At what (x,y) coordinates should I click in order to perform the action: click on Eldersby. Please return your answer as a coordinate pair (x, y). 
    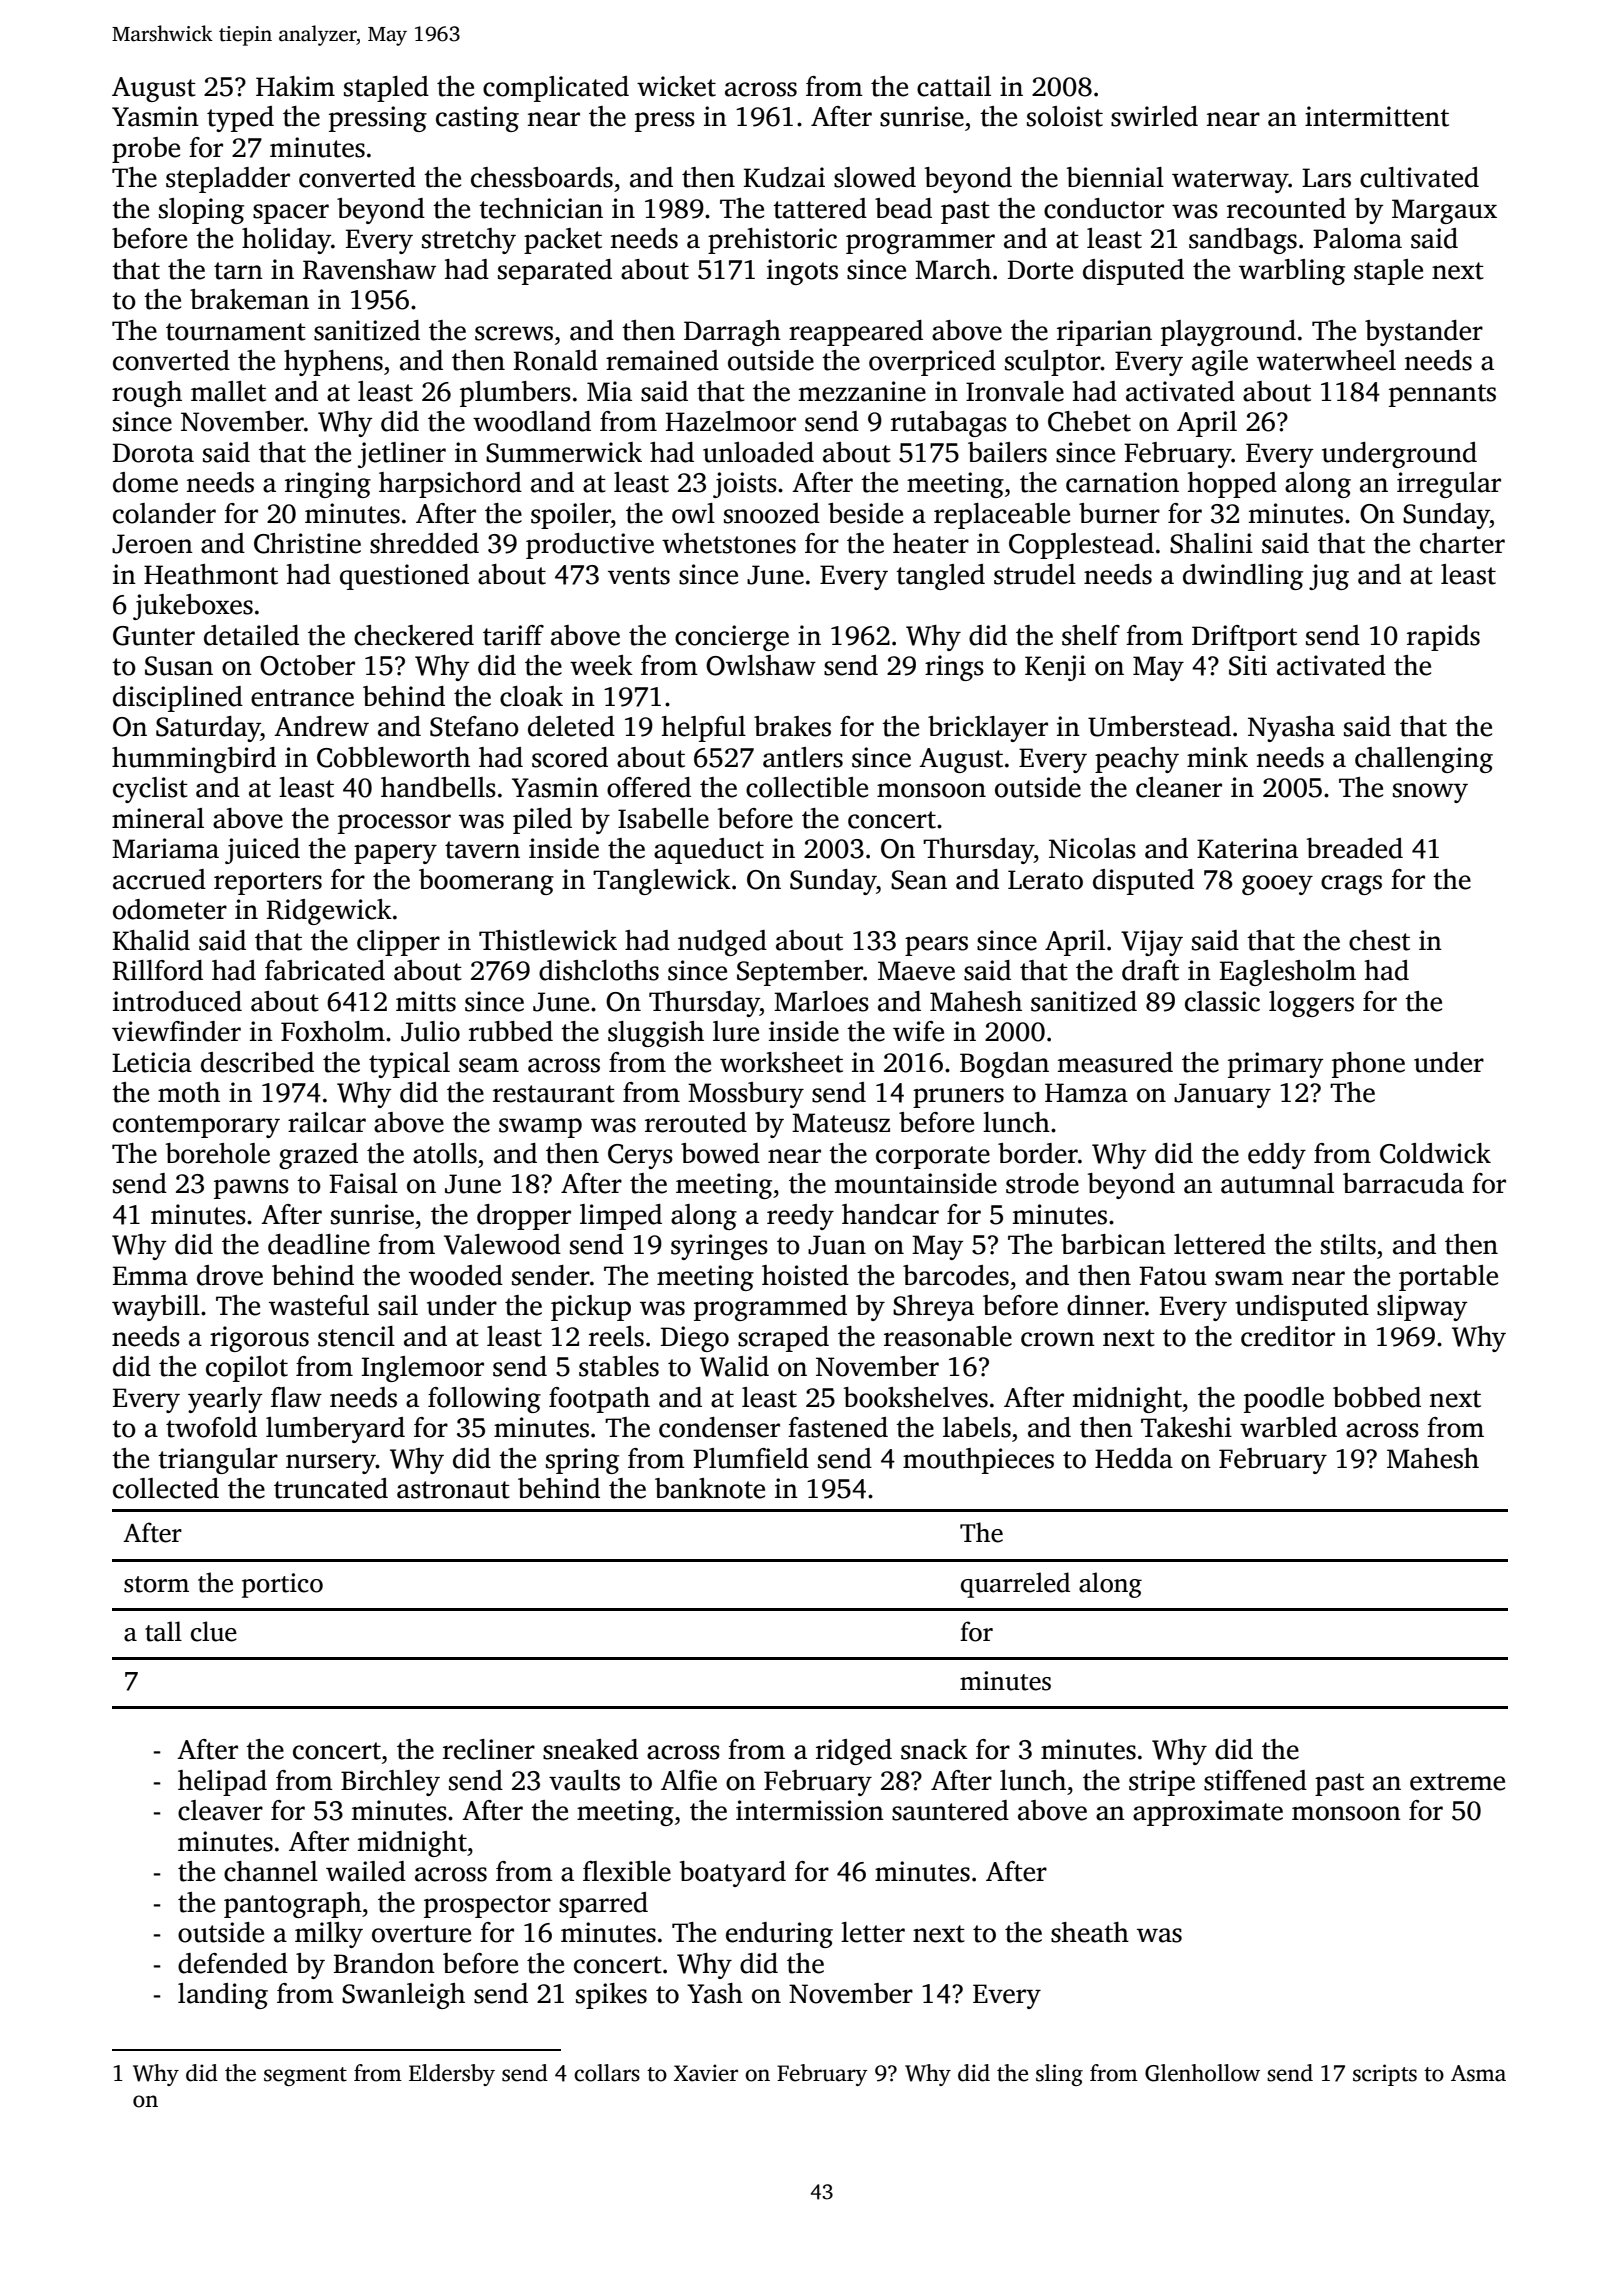
    Looking at the image, I should click on (452, 2075).
